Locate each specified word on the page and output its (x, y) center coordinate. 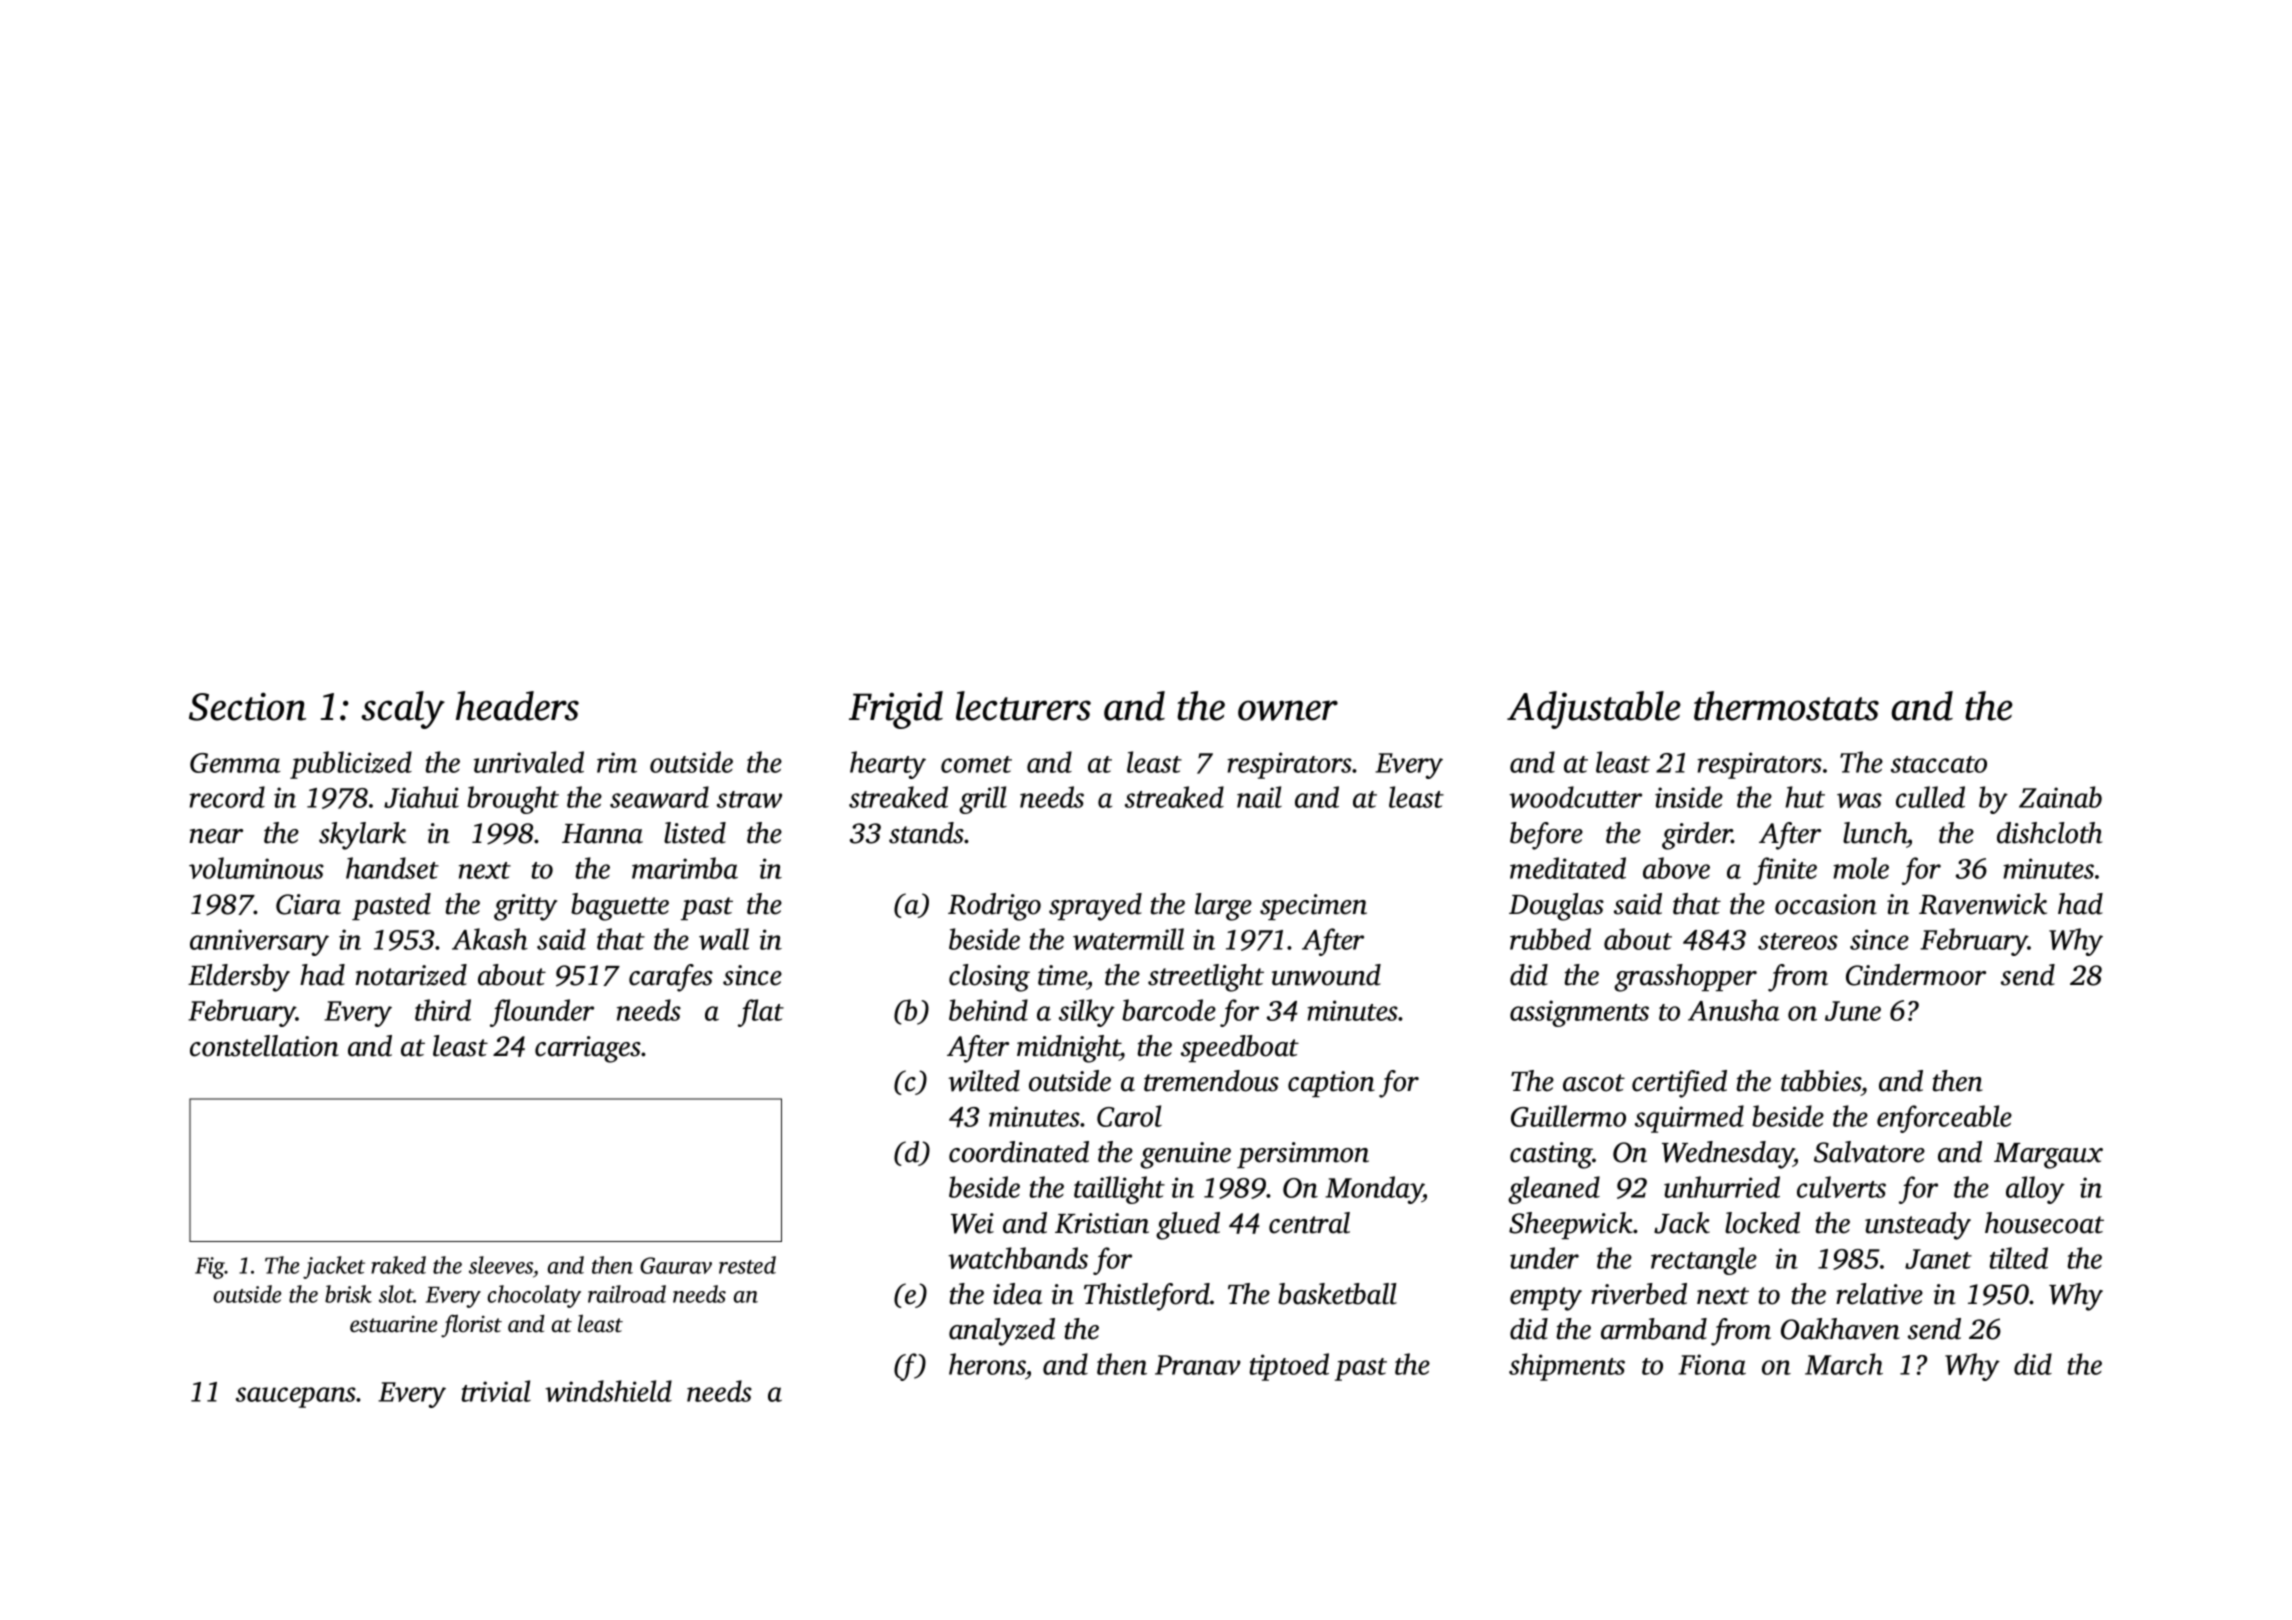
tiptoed (1289, 1367)
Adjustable (1594, 710)
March (1844, 1364)
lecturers (1023, 706)
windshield (608, 1391)
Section (247, 706)
